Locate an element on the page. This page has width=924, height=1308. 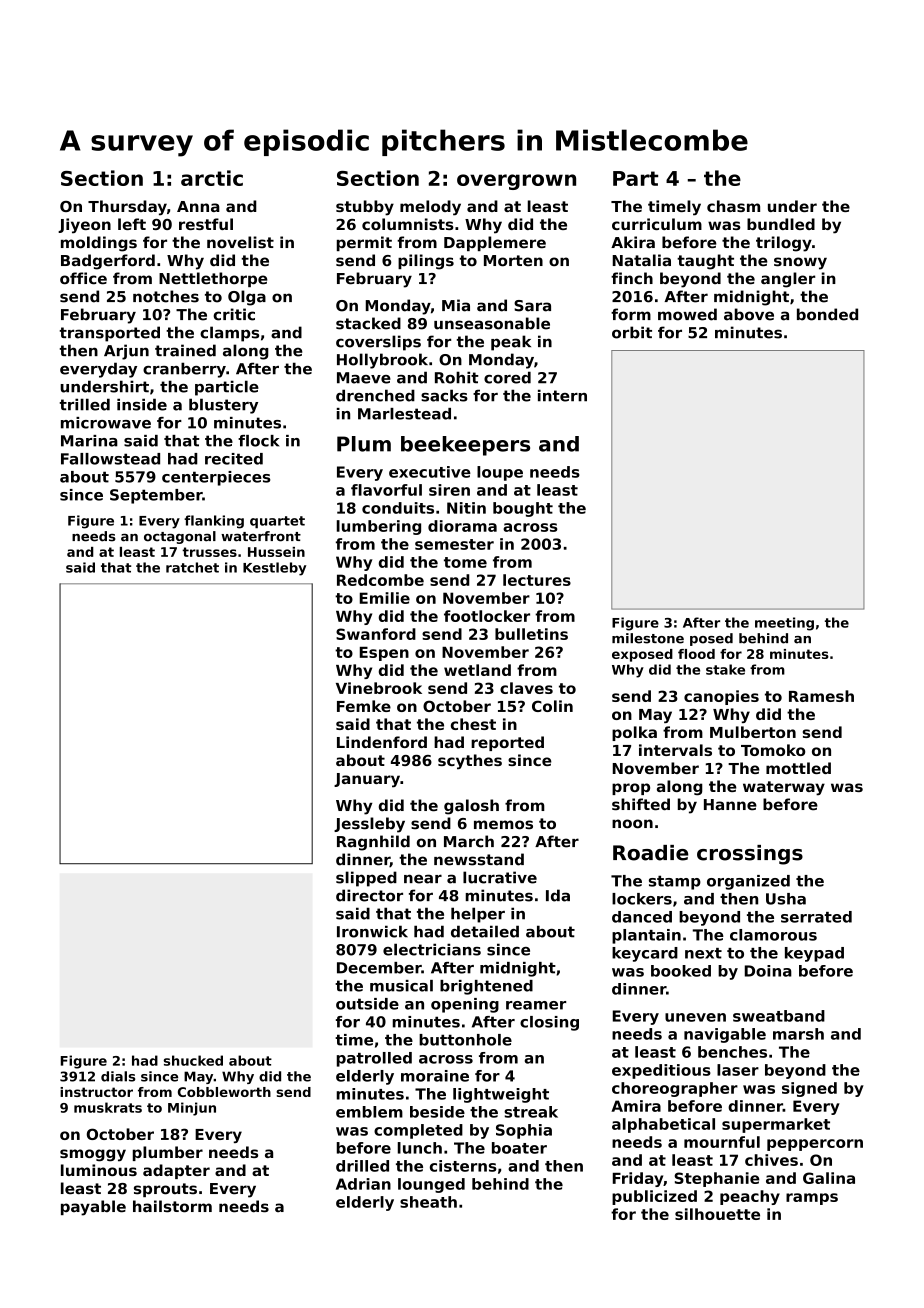
shucked is located at coordinates (193, 1060).
